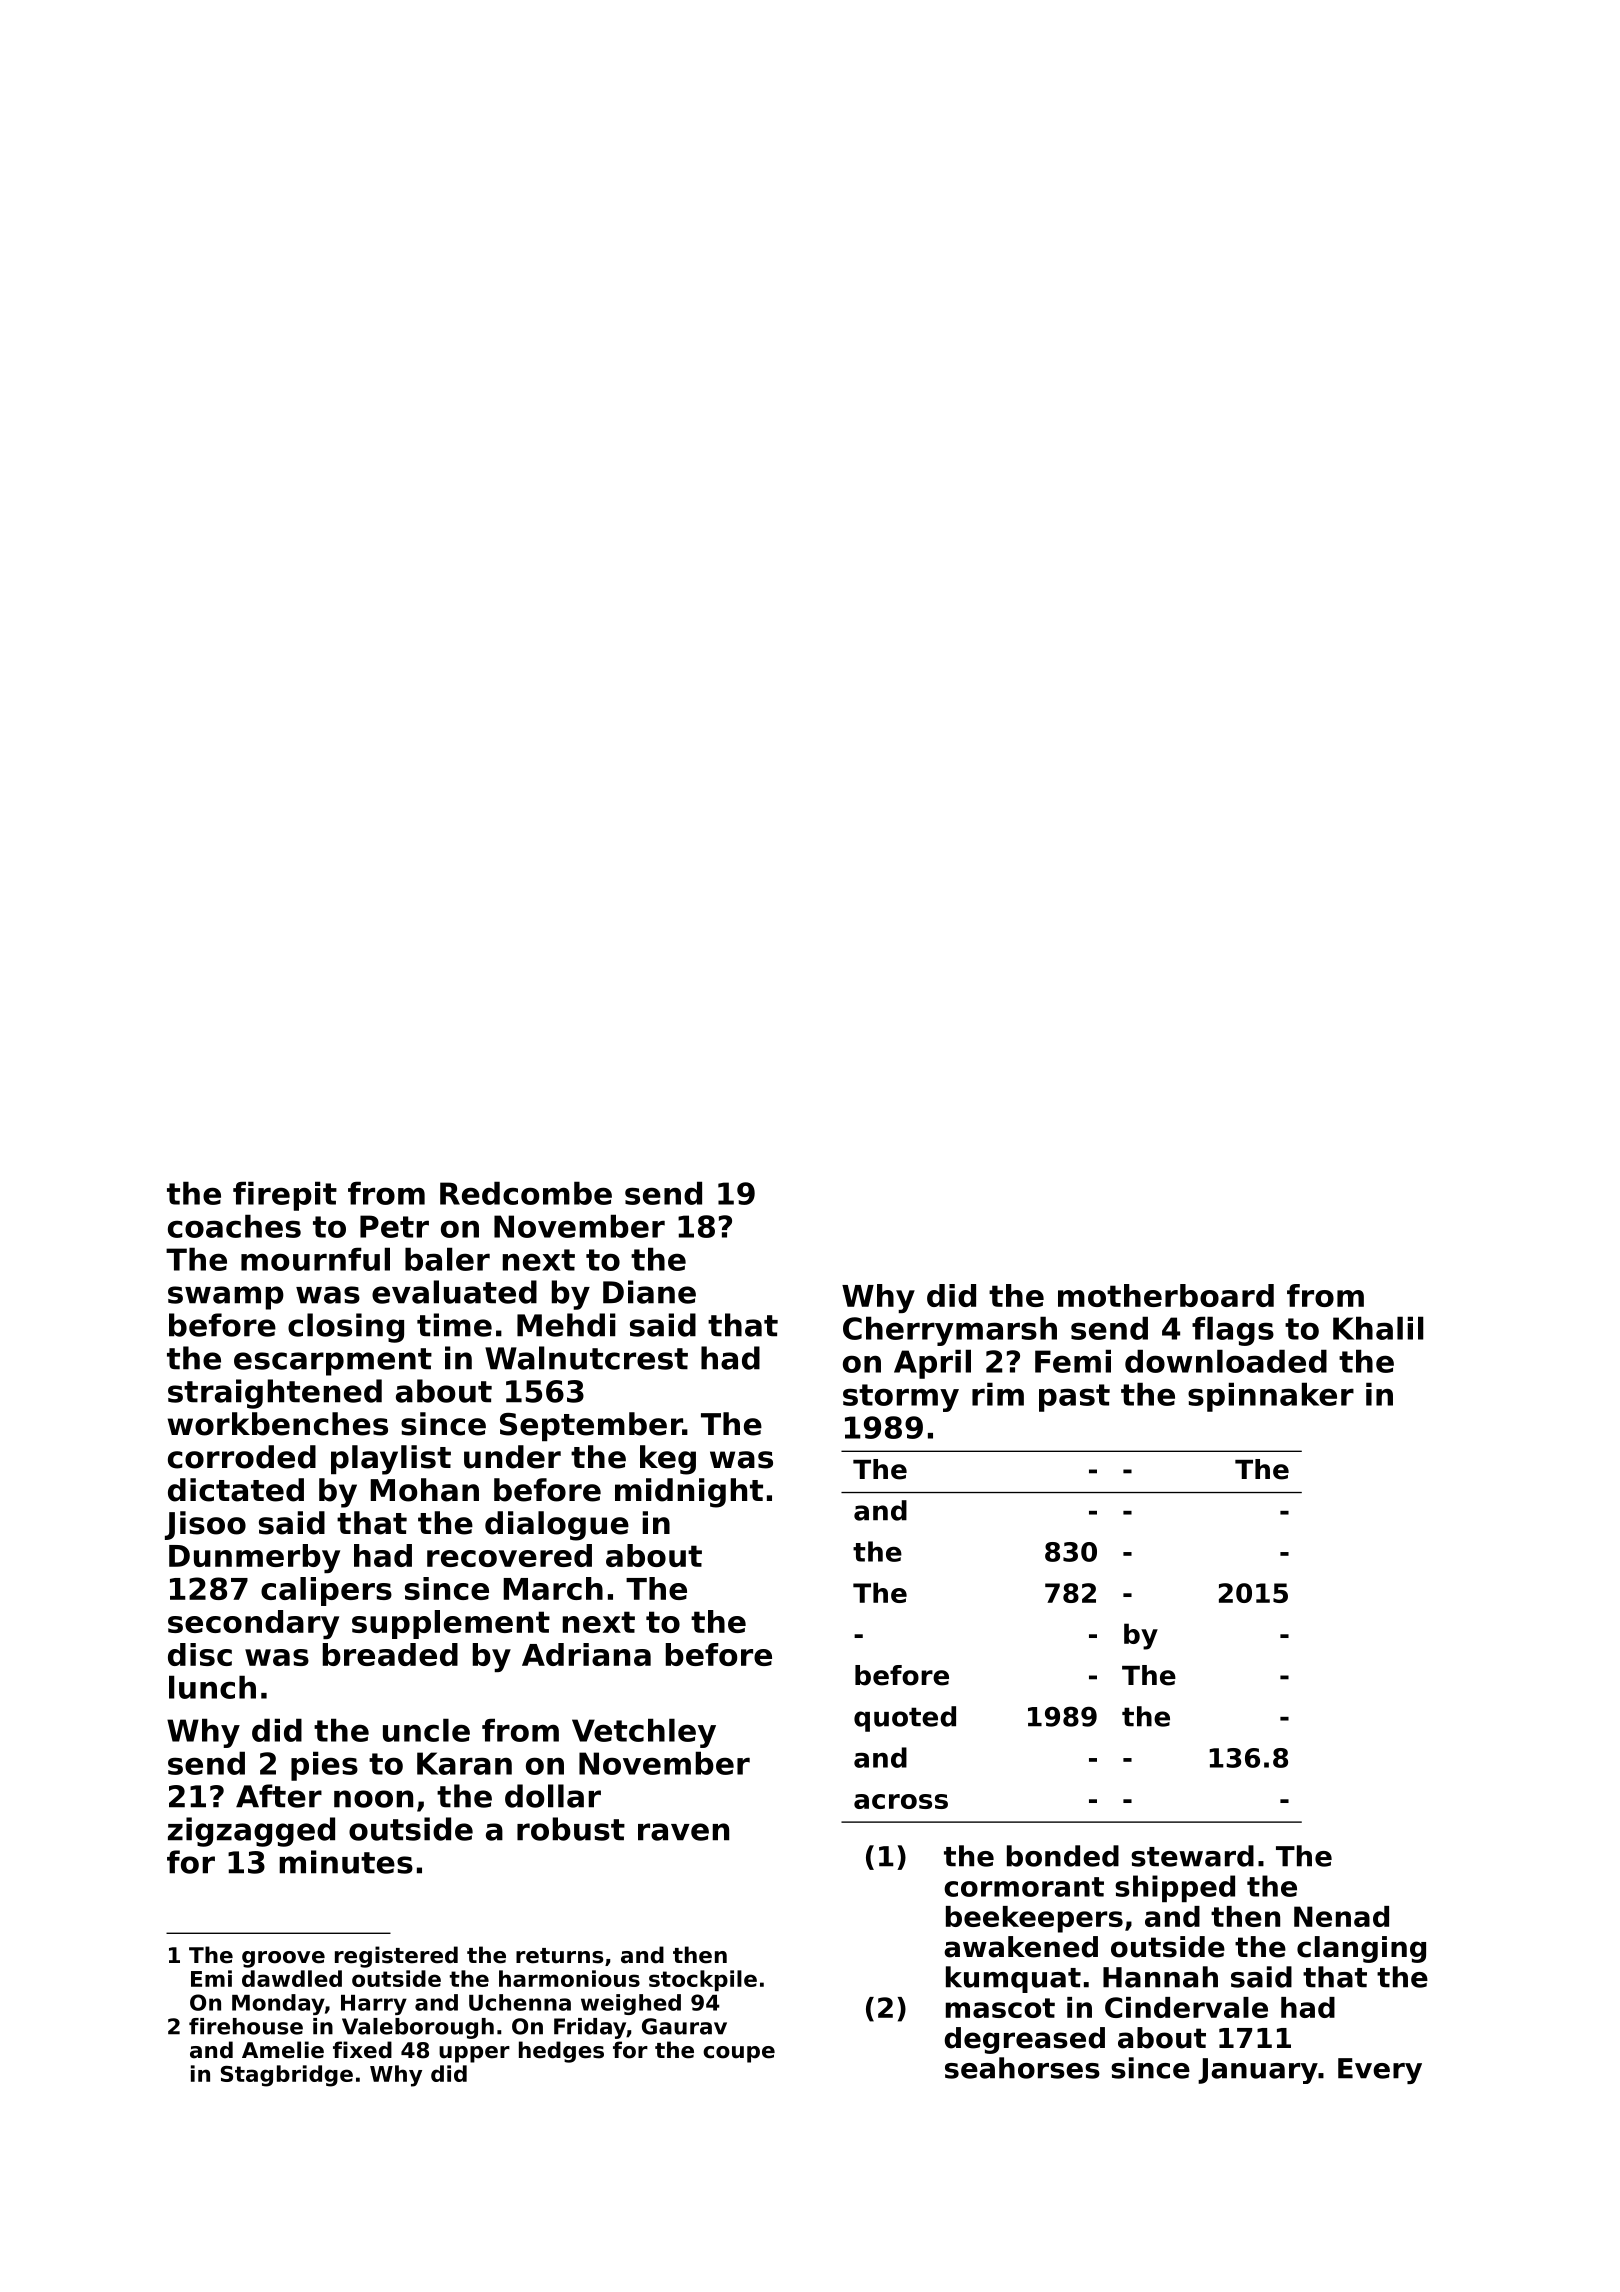 Image resolution: width=1620 pixels, height=2292 pixels. What do you see at coordinates (1233, 1331) in the document?
I see `flags` at bounding box center [1233, 1331].
